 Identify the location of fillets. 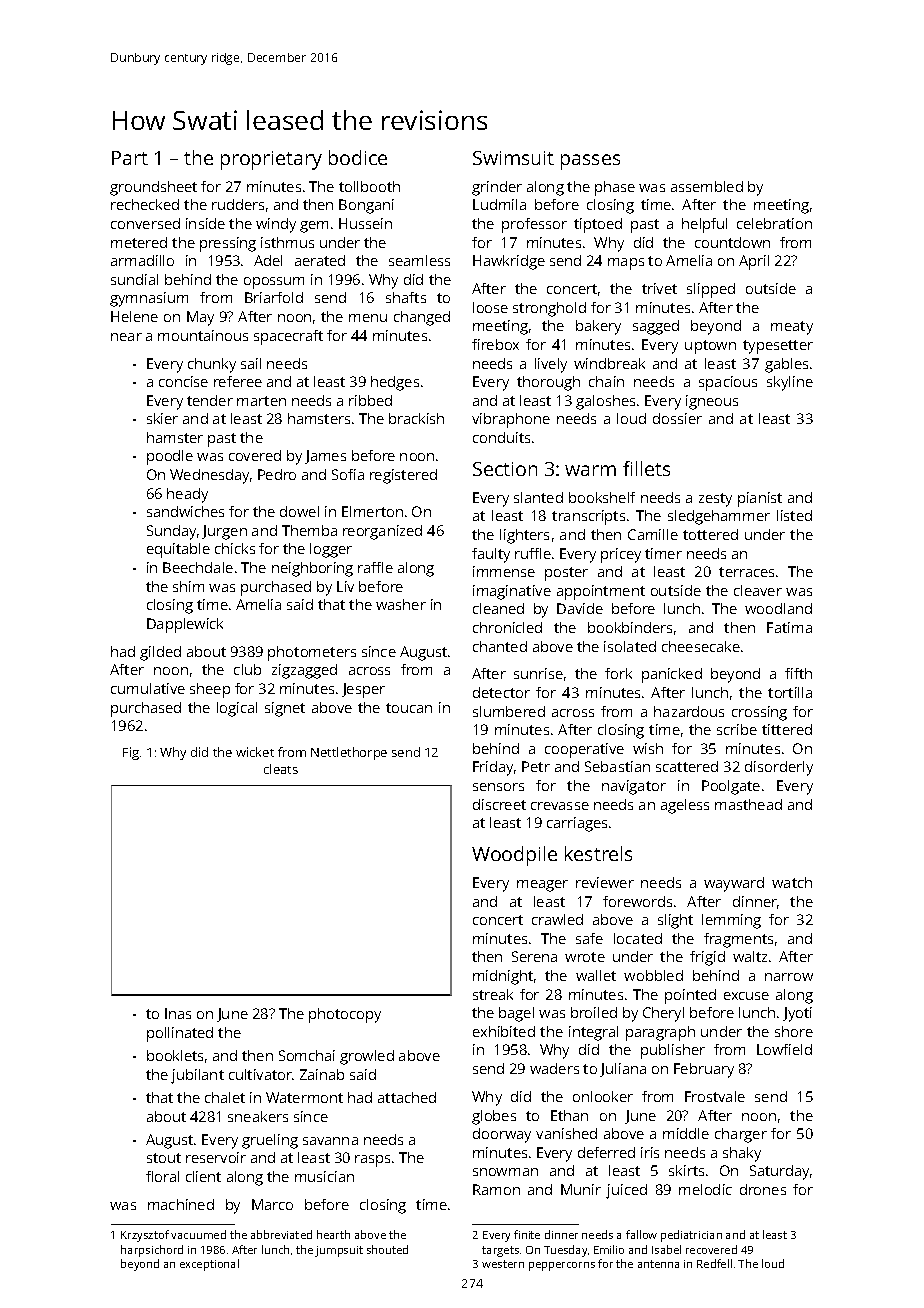
(646, 468).
